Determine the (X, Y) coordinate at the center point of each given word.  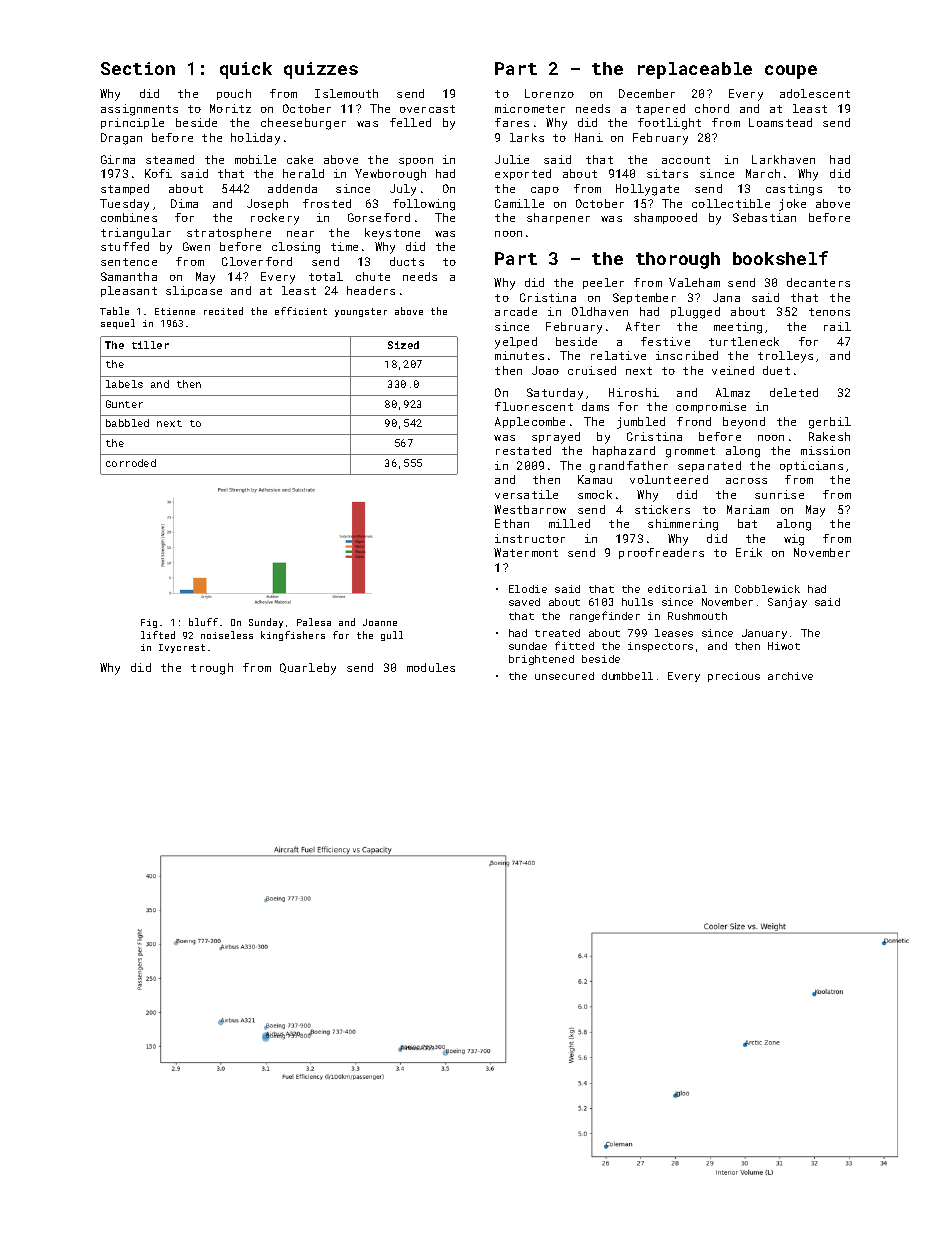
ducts (407, 261)
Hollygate (647, 190)
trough (212, 669)
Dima (184, 203)
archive (790, 676)
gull (392, 636)
